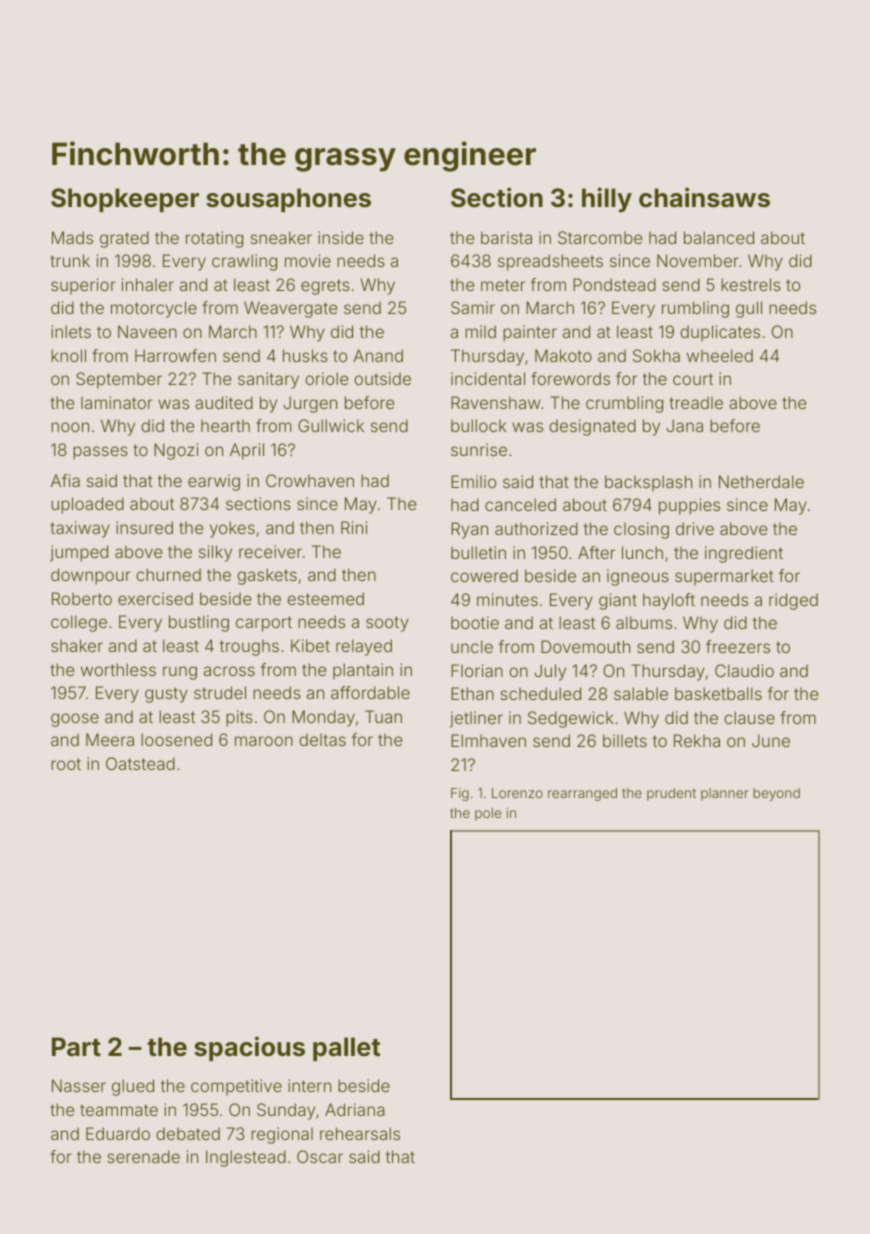  What do you see at coordinates (771, 740) in the document?
I see `June` at bounding box center [771, 740].
